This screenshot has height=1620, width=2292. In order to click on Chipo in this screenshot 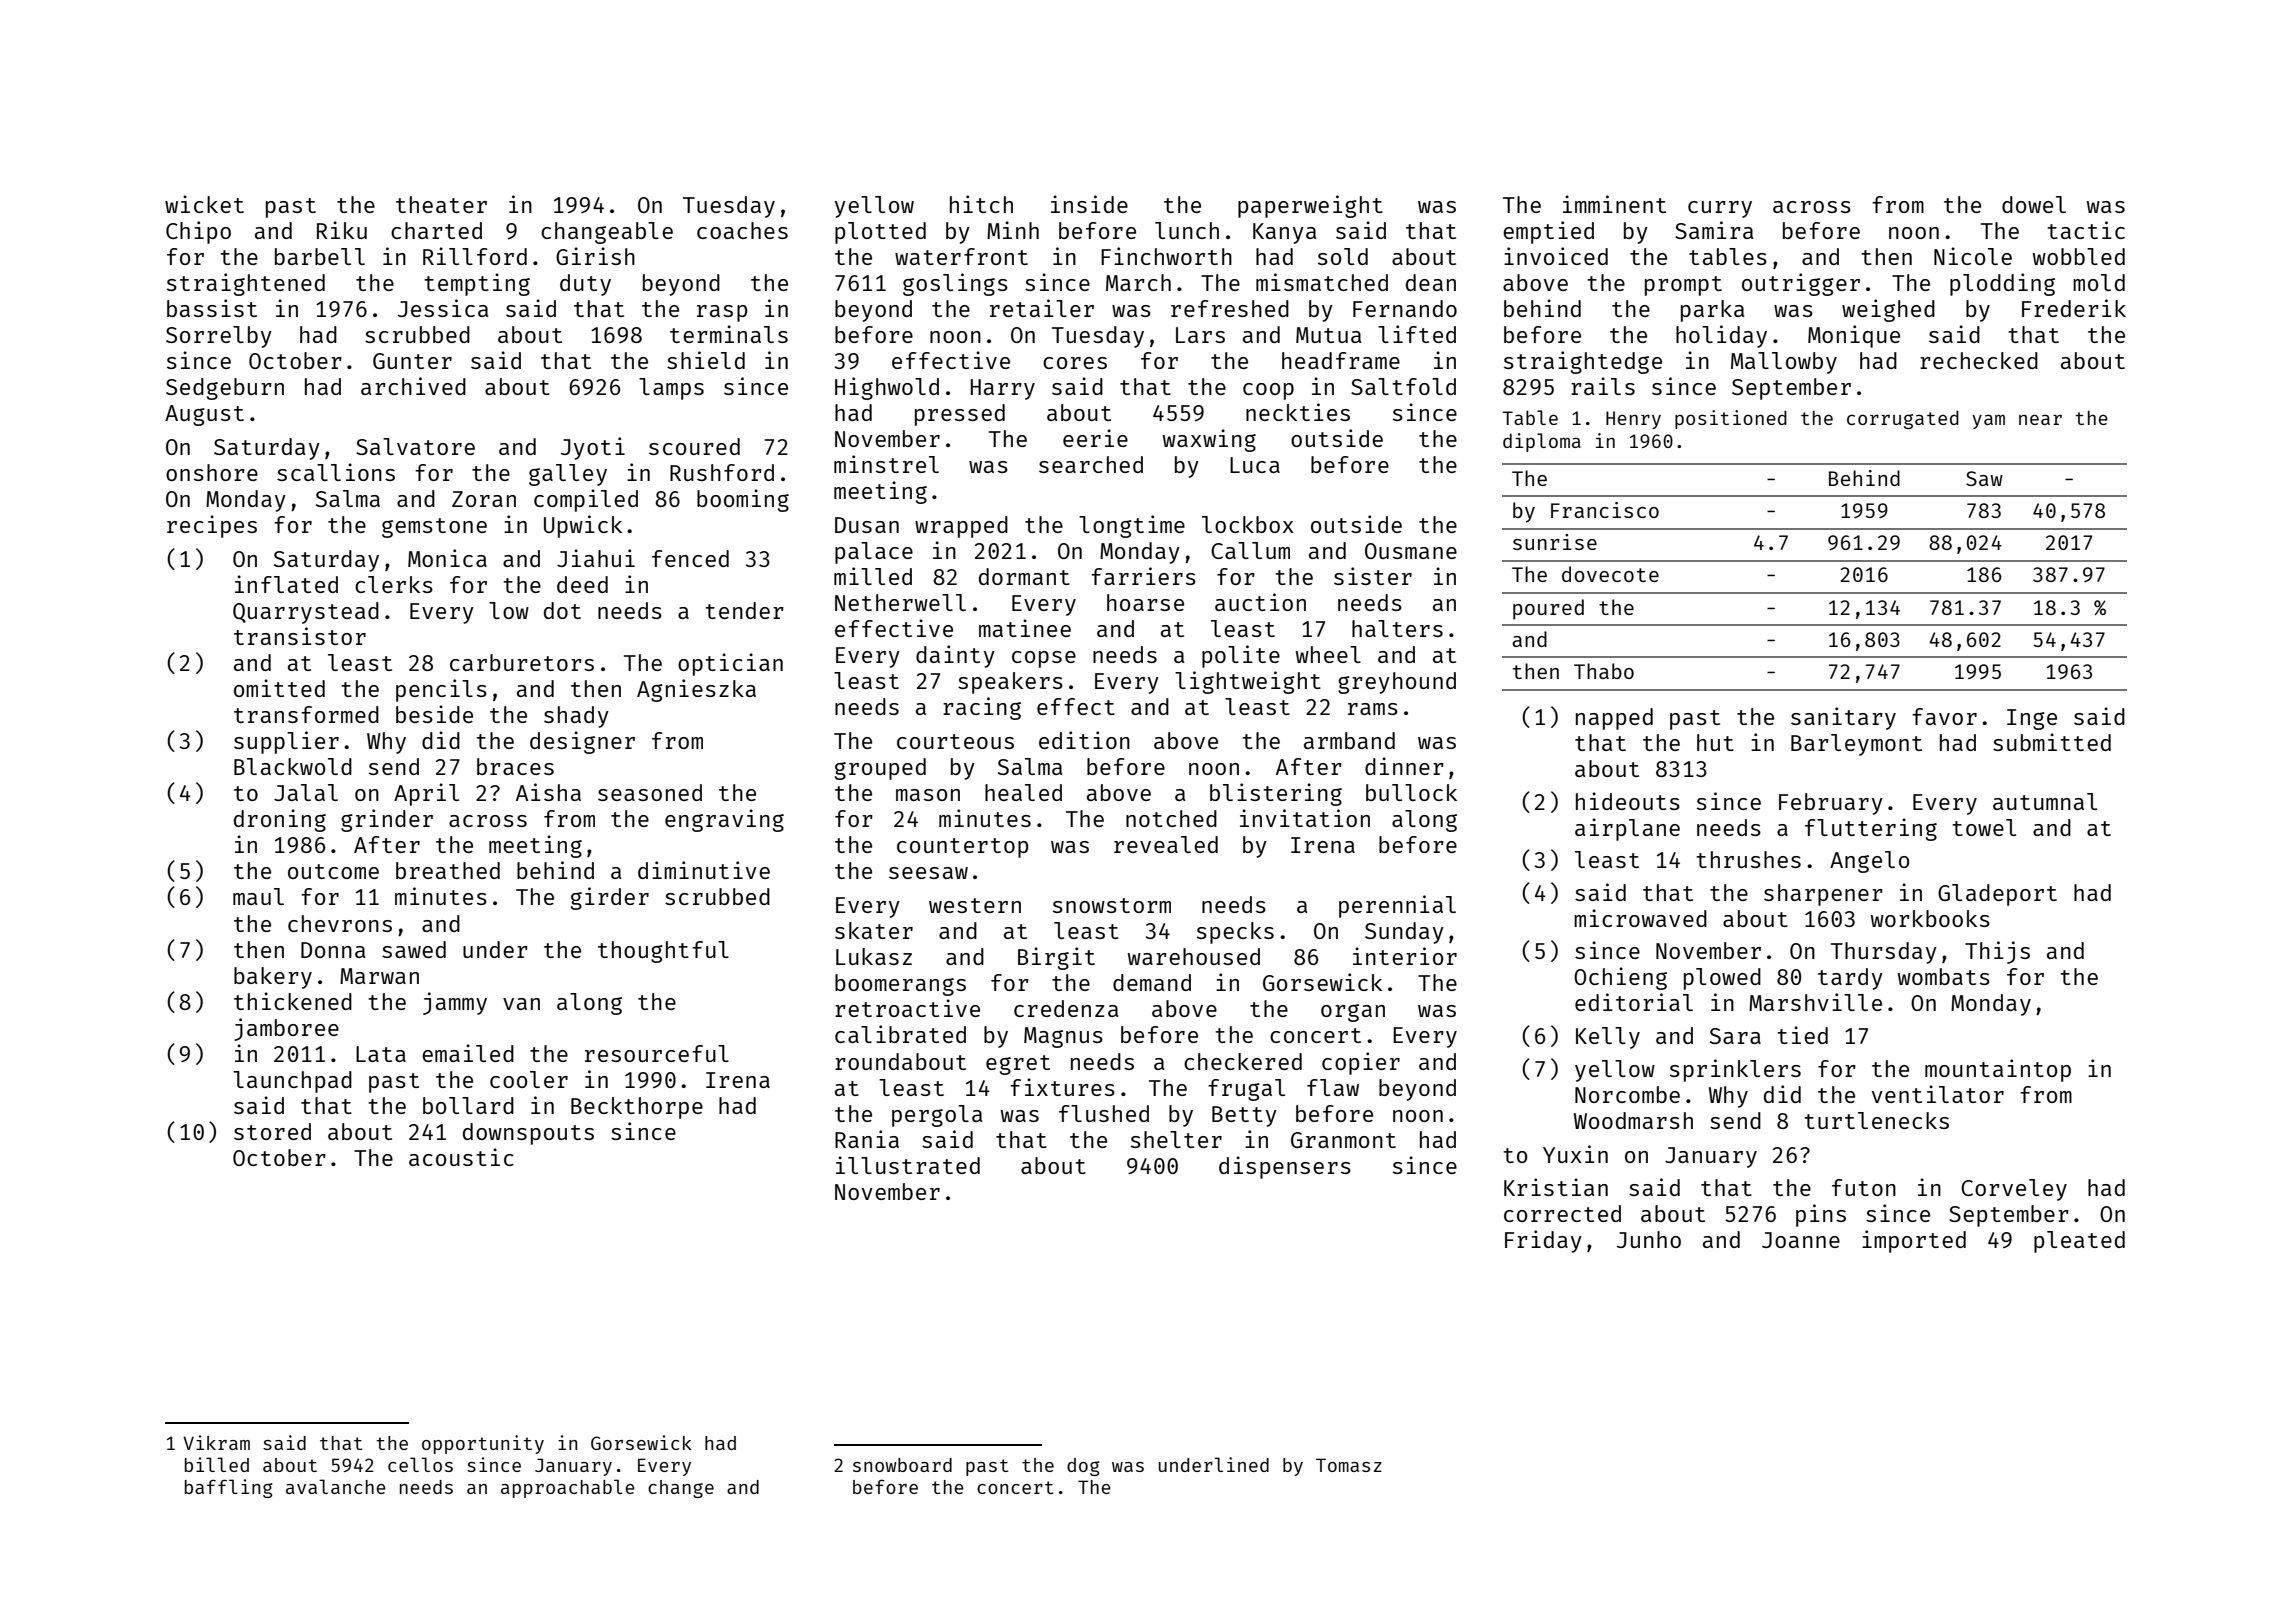, I will do `click(198, 232)`.
